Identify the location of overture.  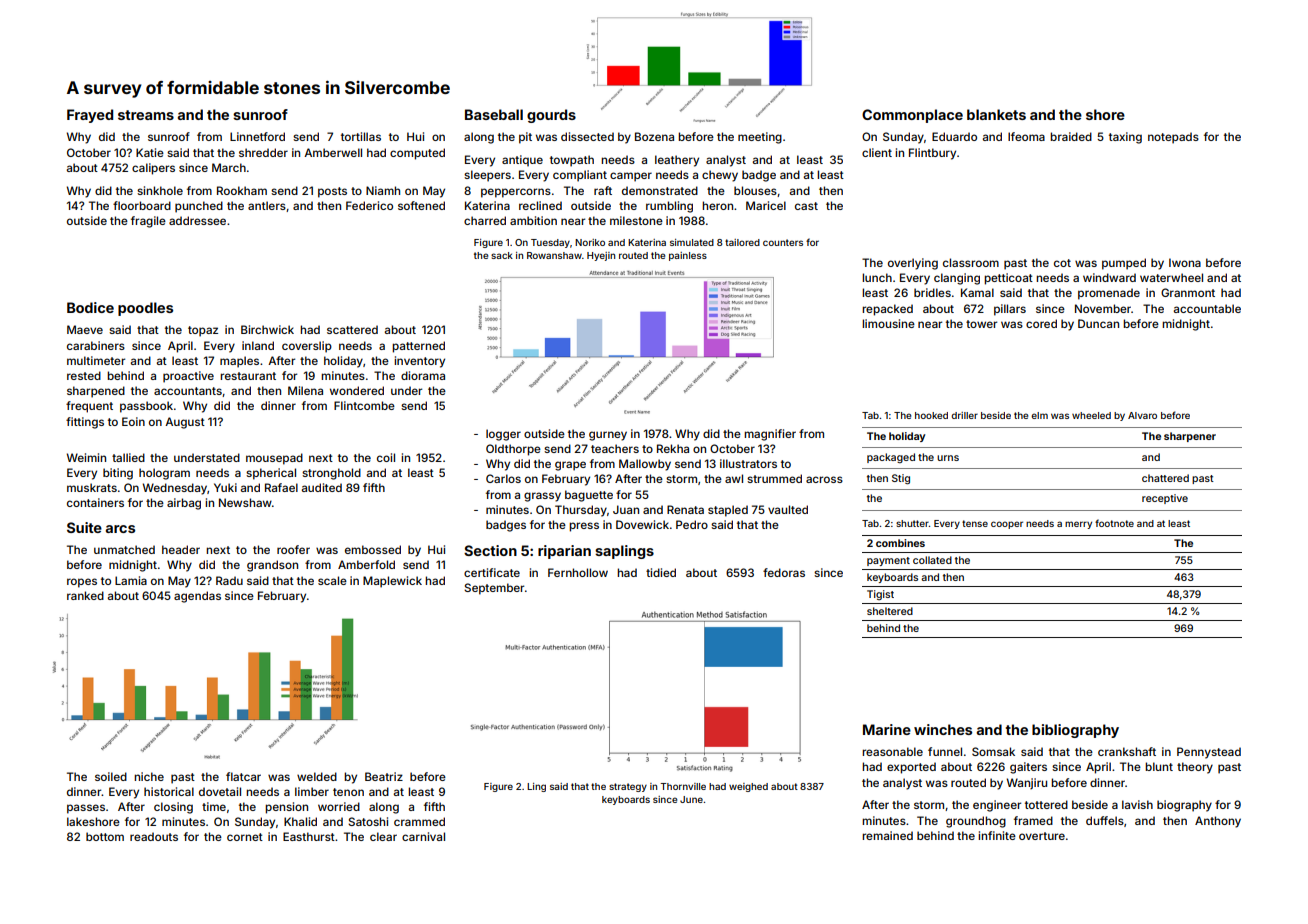
(1042, 836).
